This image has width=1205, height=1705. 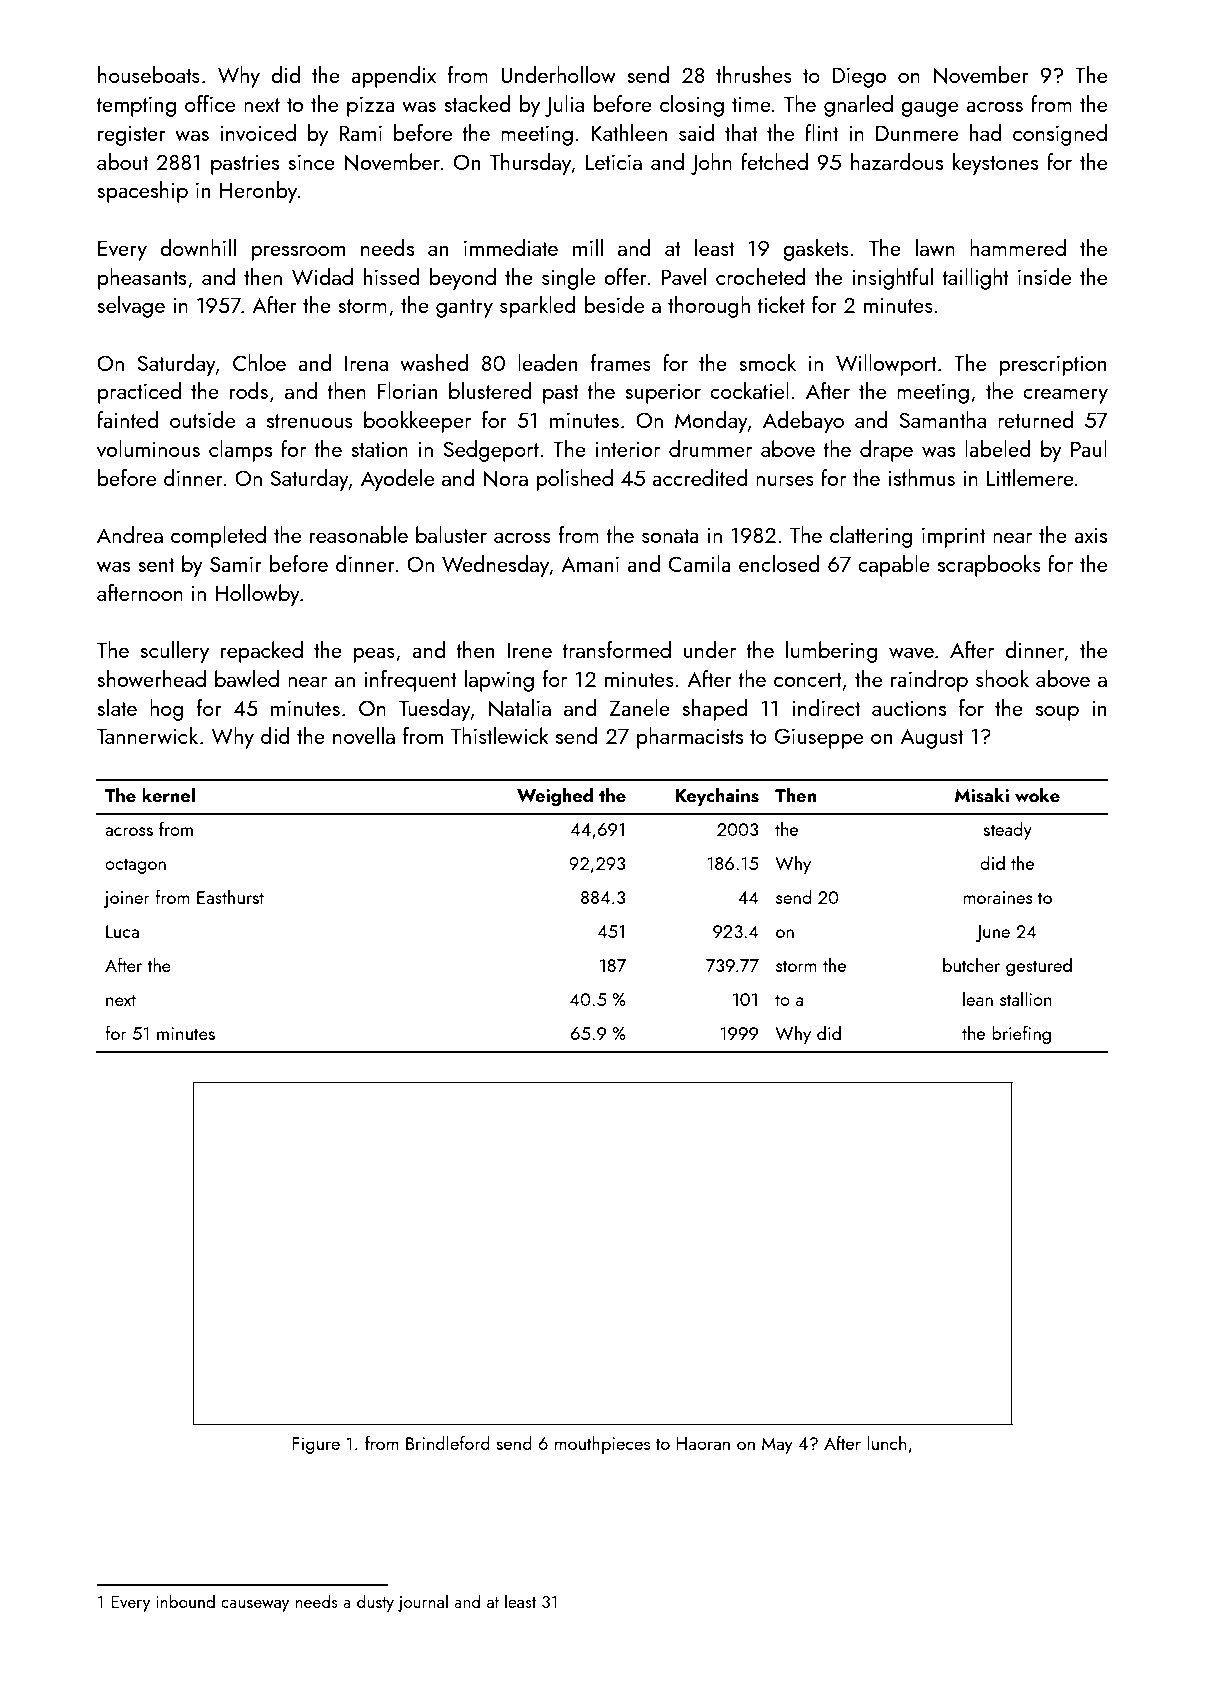 What do you see at coordinates (564, 106) in the image?
I see `Julia` at bounding box center [564, 106].
